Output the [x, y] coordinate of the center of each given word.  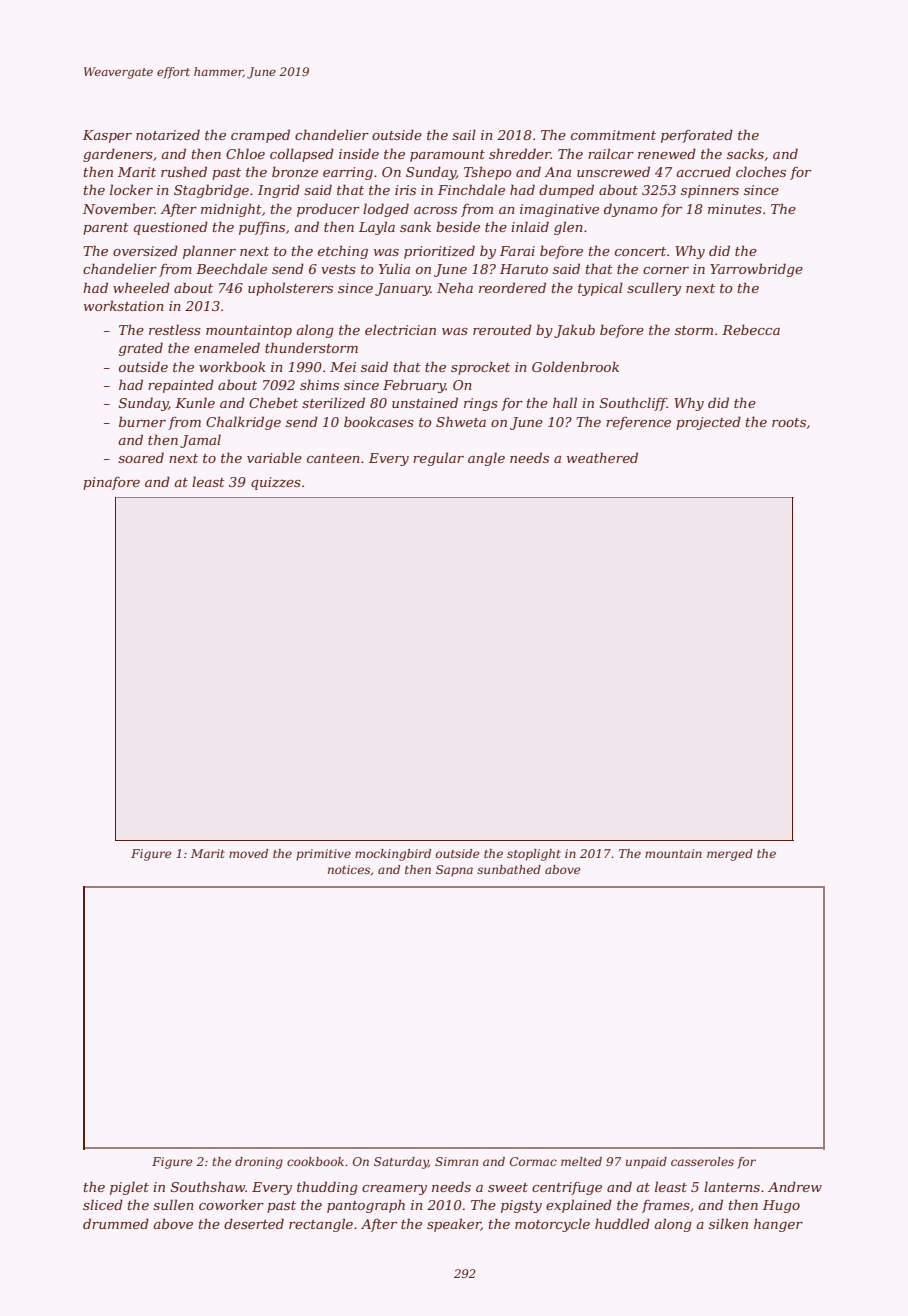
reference [638, 423]
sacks [745, 153]
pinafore [111, 483]
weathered [602, 457]
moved [248, 853]
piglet [129, 1188]
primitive [323, 855]
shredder [520, 153]
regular [438, 459]
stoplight [534, 855]
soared [141, 457]
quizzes [276, 483]
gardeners [118, 155]
